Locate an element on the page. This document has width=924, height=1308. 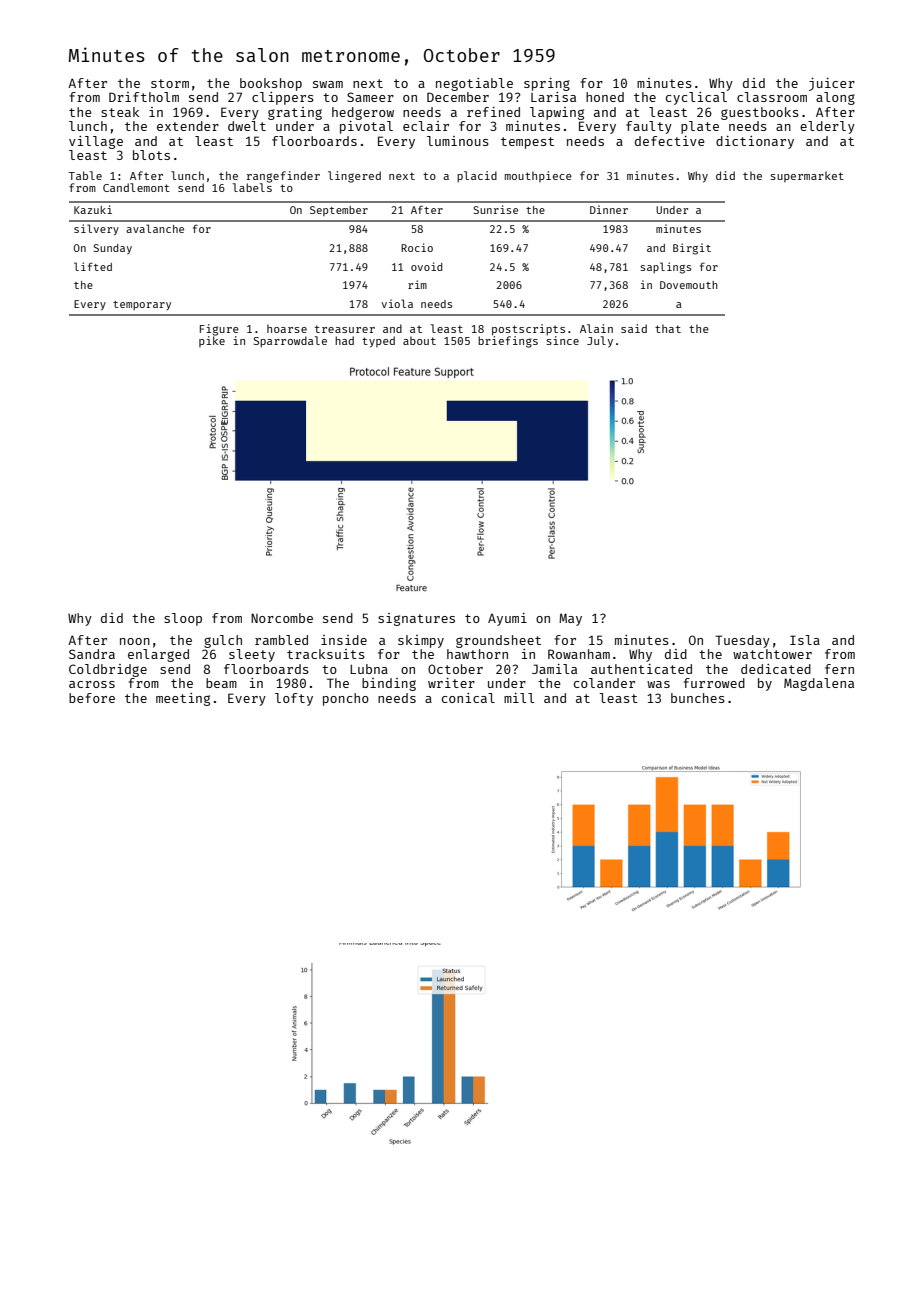
Driftholm is located at coordinates (144, 97).
